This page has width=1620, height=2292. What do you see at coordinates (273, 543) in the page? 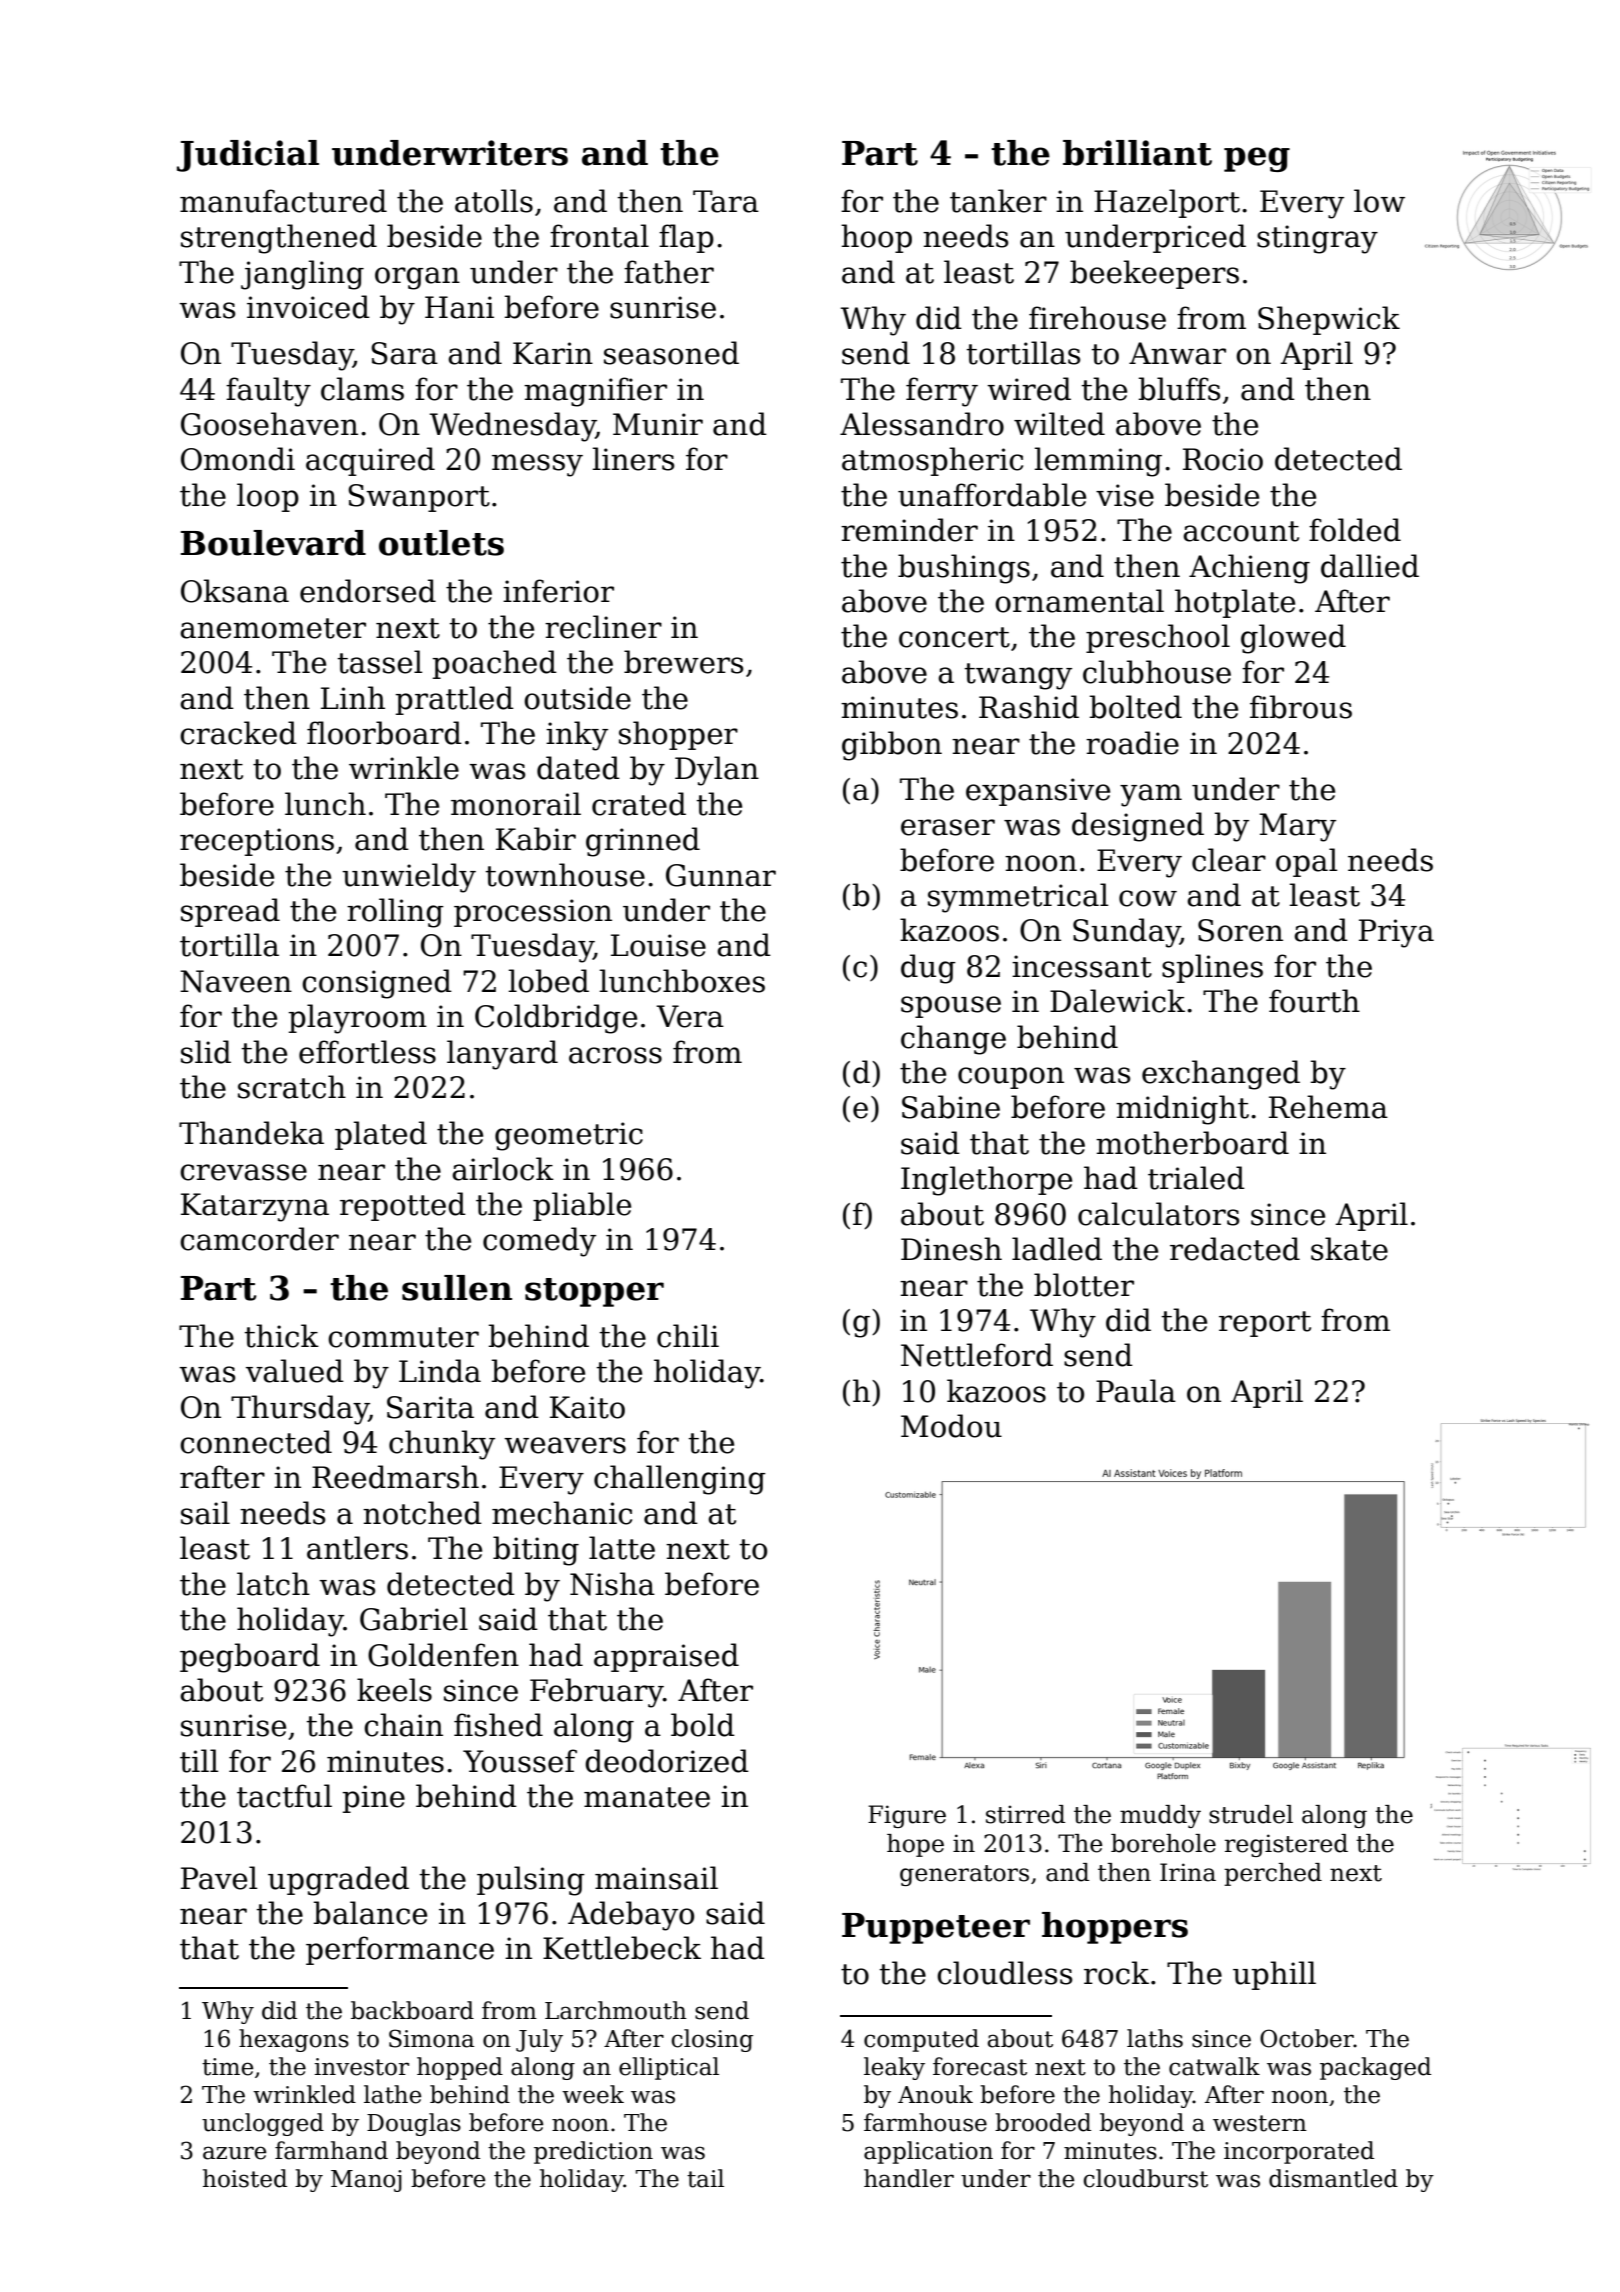
I see `Boulevard` at bounding box center [273, 543].
